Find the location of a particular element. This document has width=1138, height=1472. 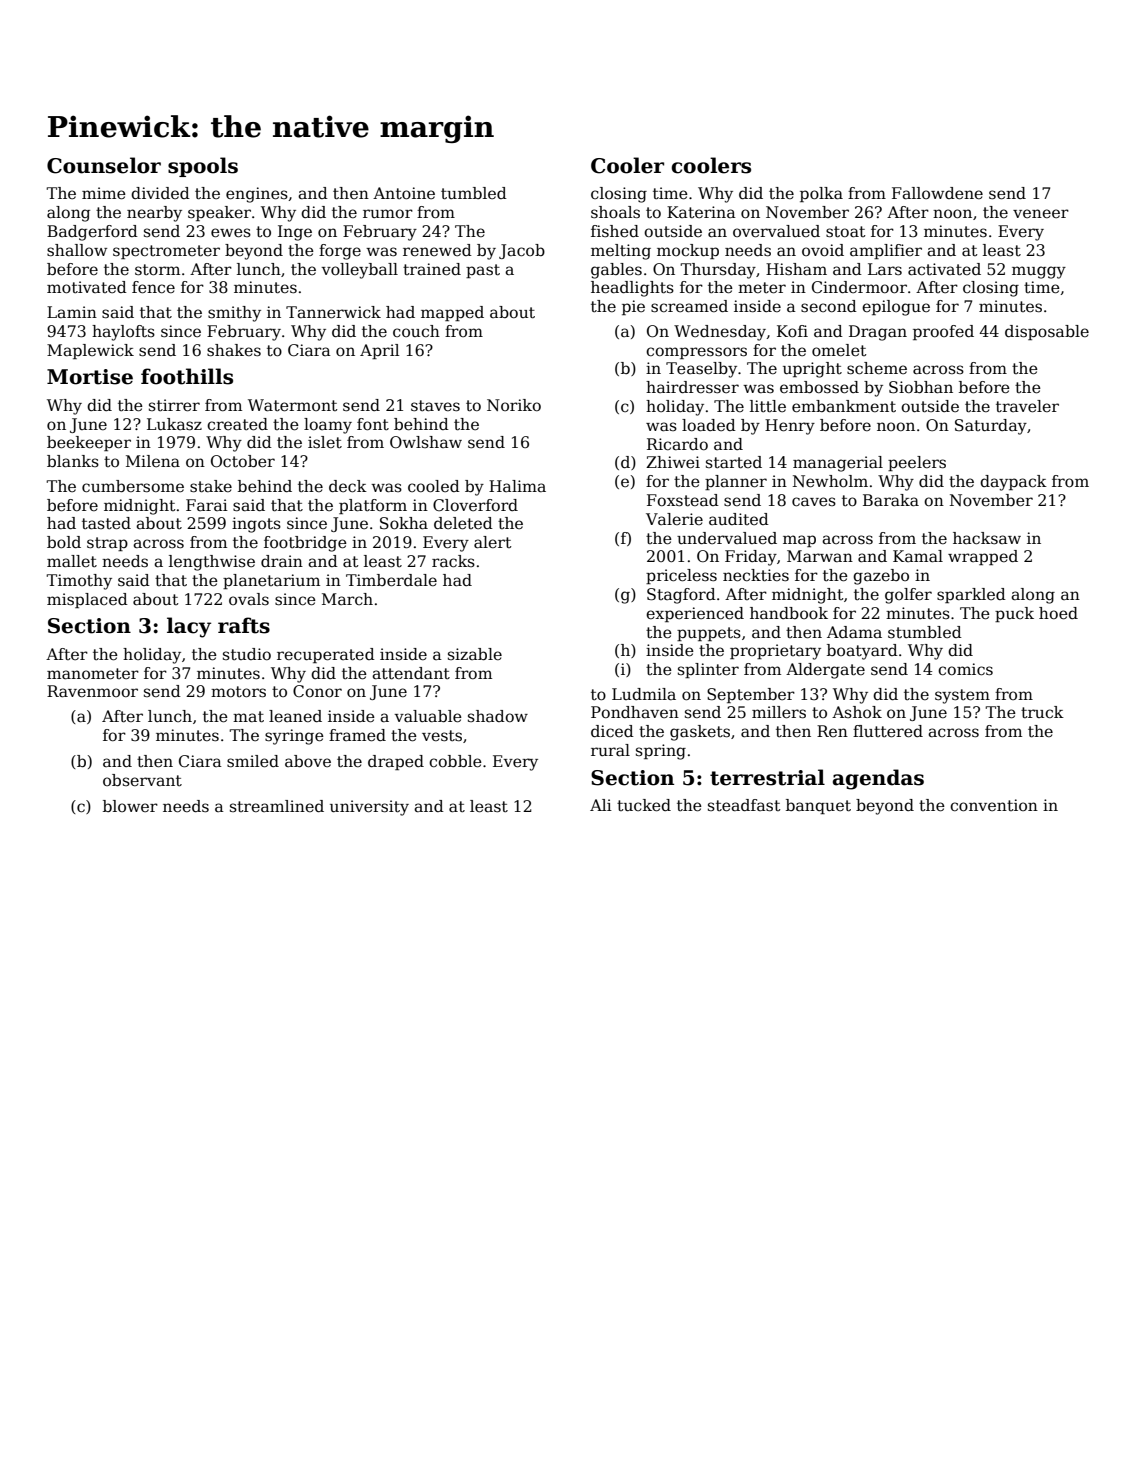

vests is located at coordinates (442, 736).
